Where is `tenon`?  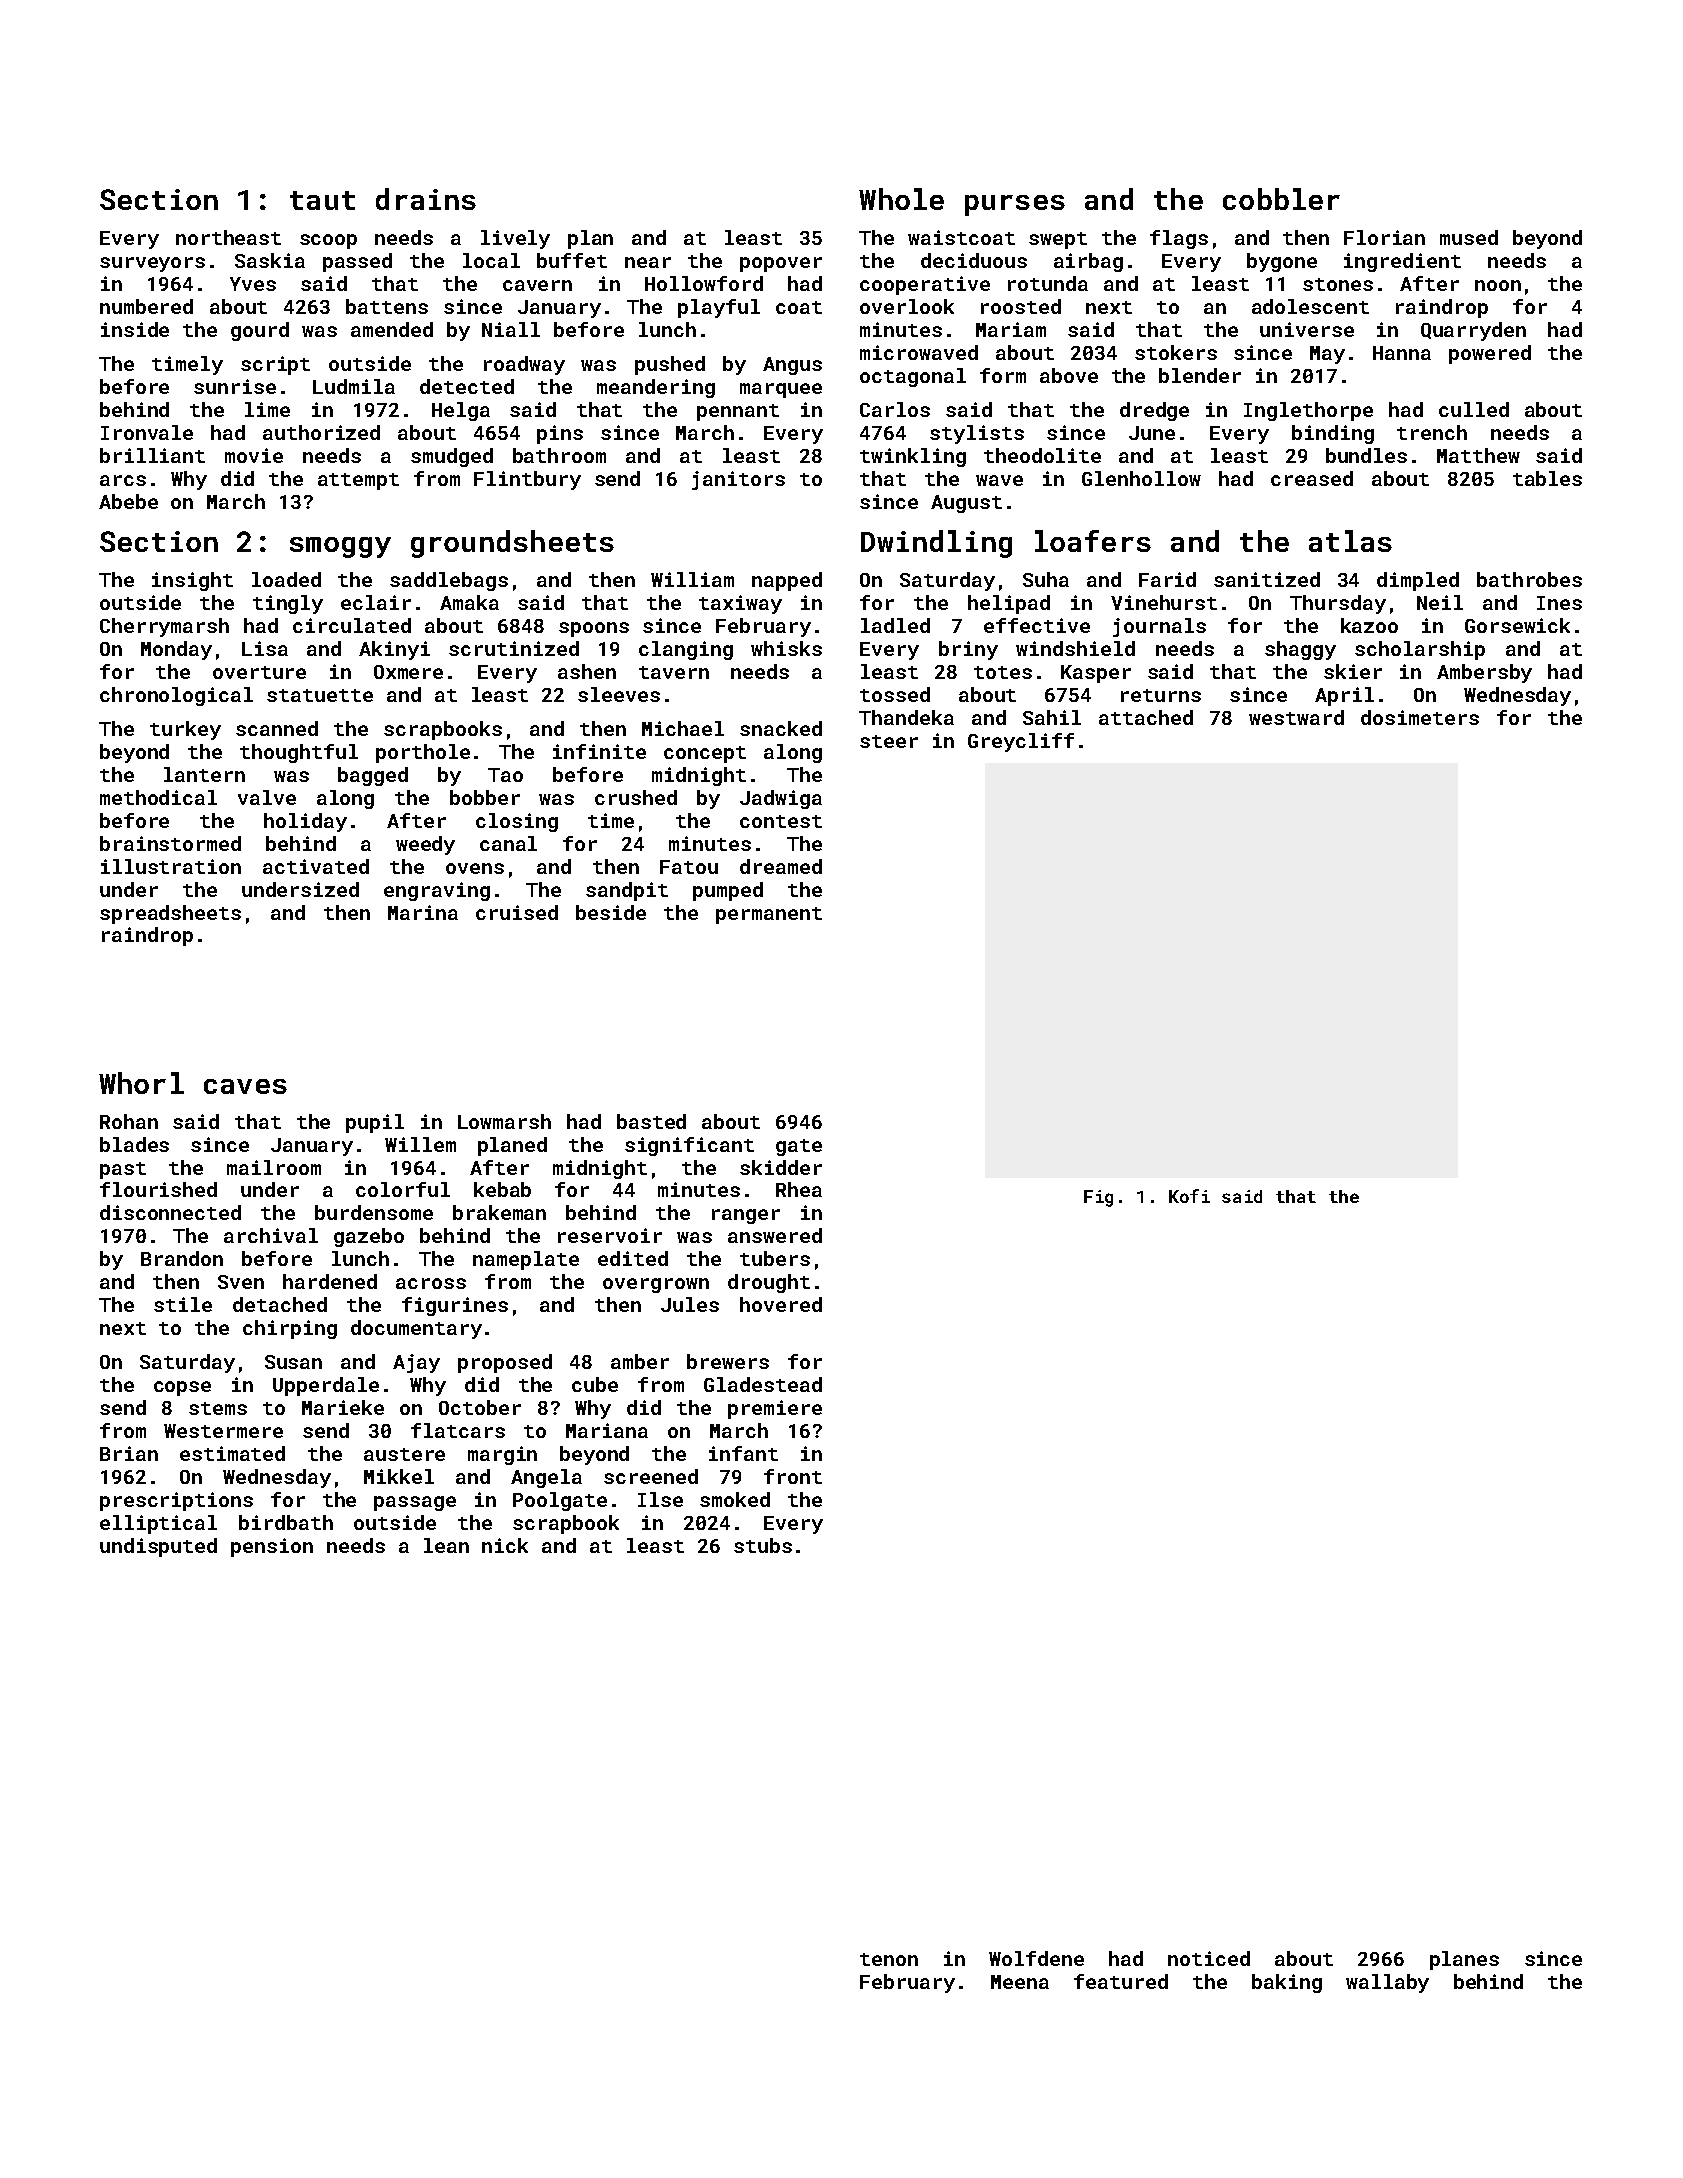
tenon is located at coordinates (889, 1959).
